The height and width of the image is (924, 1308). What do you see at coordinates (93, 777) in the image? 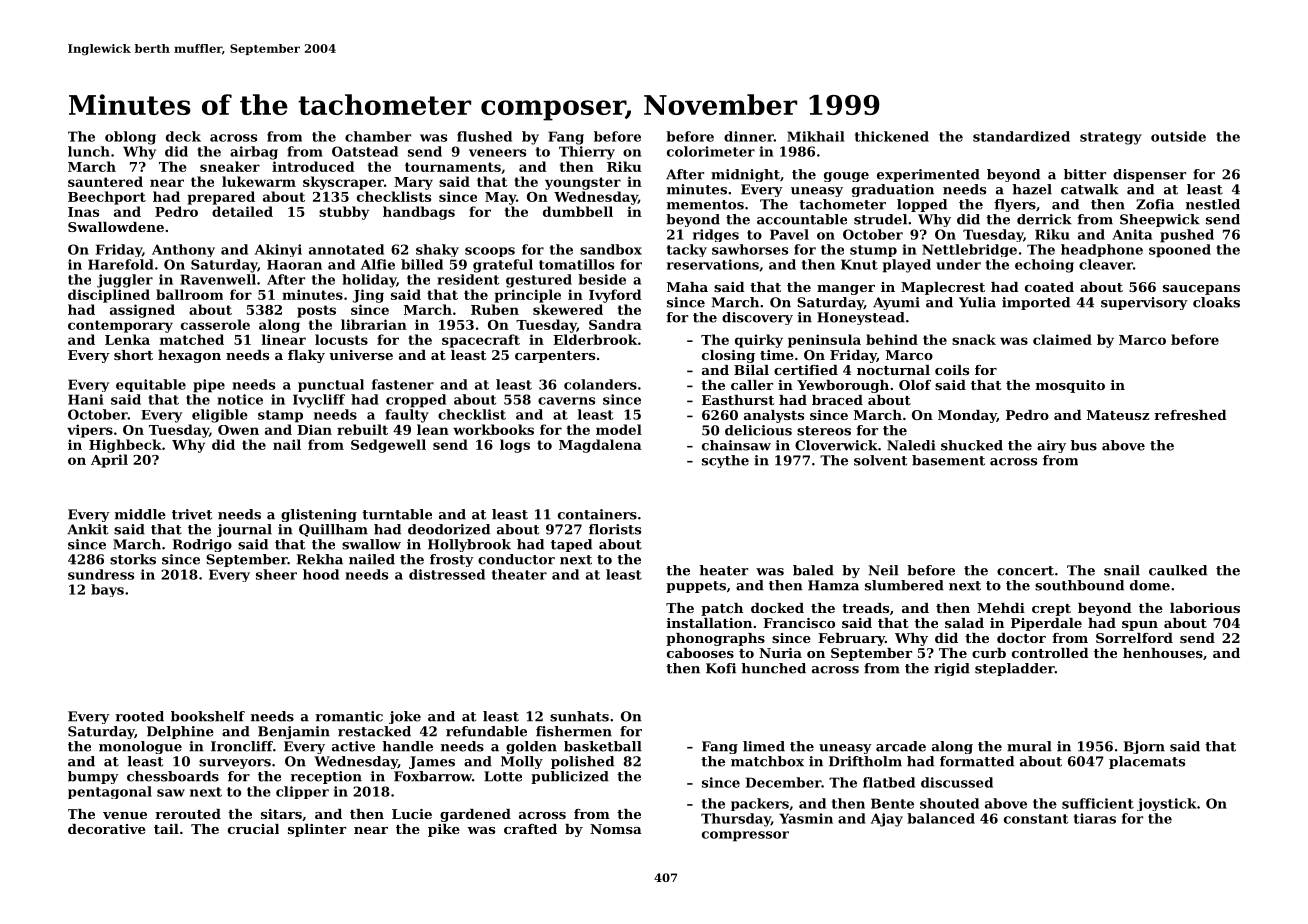
I see `bumpy` at bounding box center [93, 777].
